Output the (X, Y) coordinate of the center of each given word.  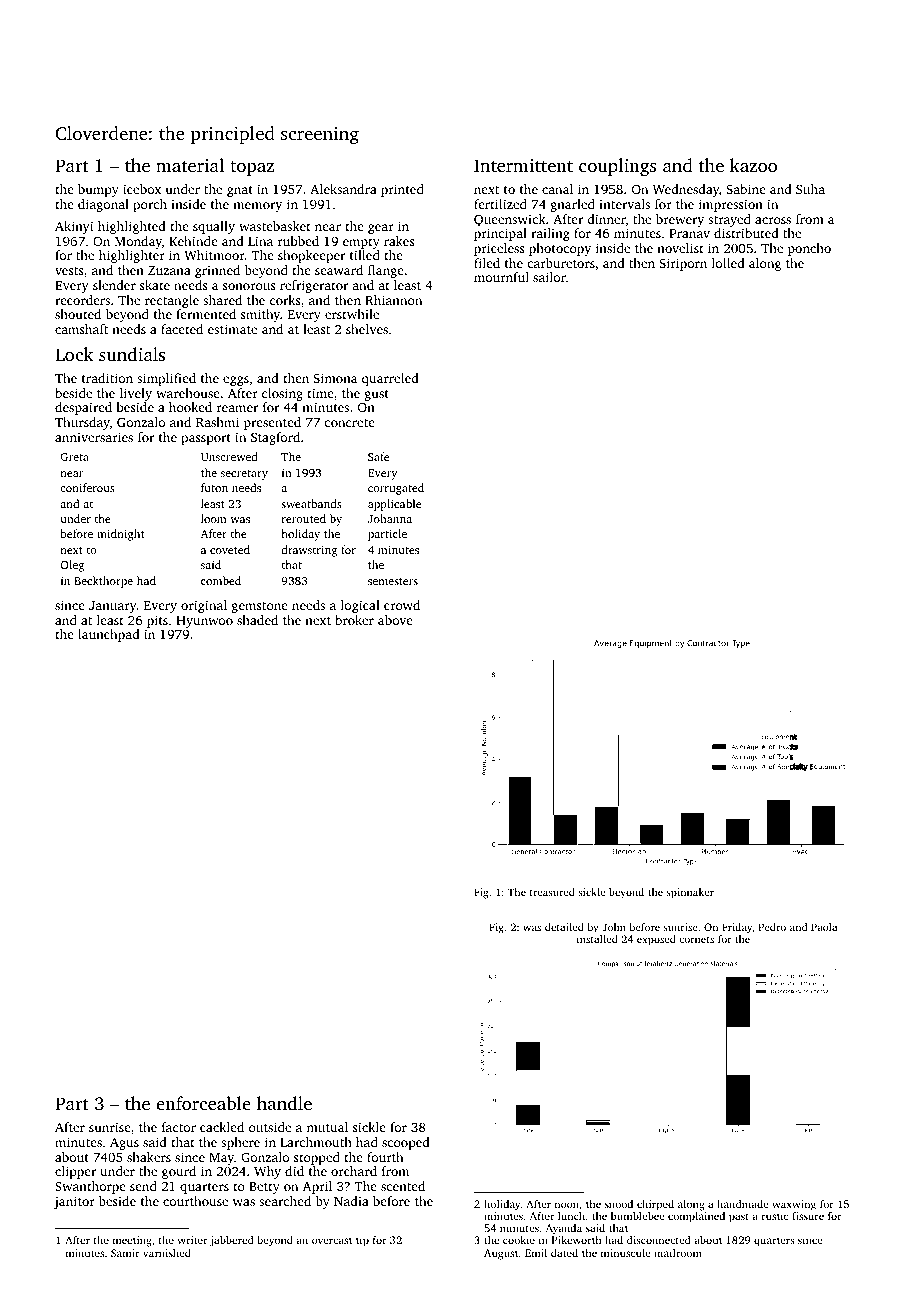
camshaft (81, 329)
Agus (124, 1143)
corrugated (396, 489)
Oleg (72, 566)
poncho (809, 249)
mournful (501, 277)
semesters (393, 581)
